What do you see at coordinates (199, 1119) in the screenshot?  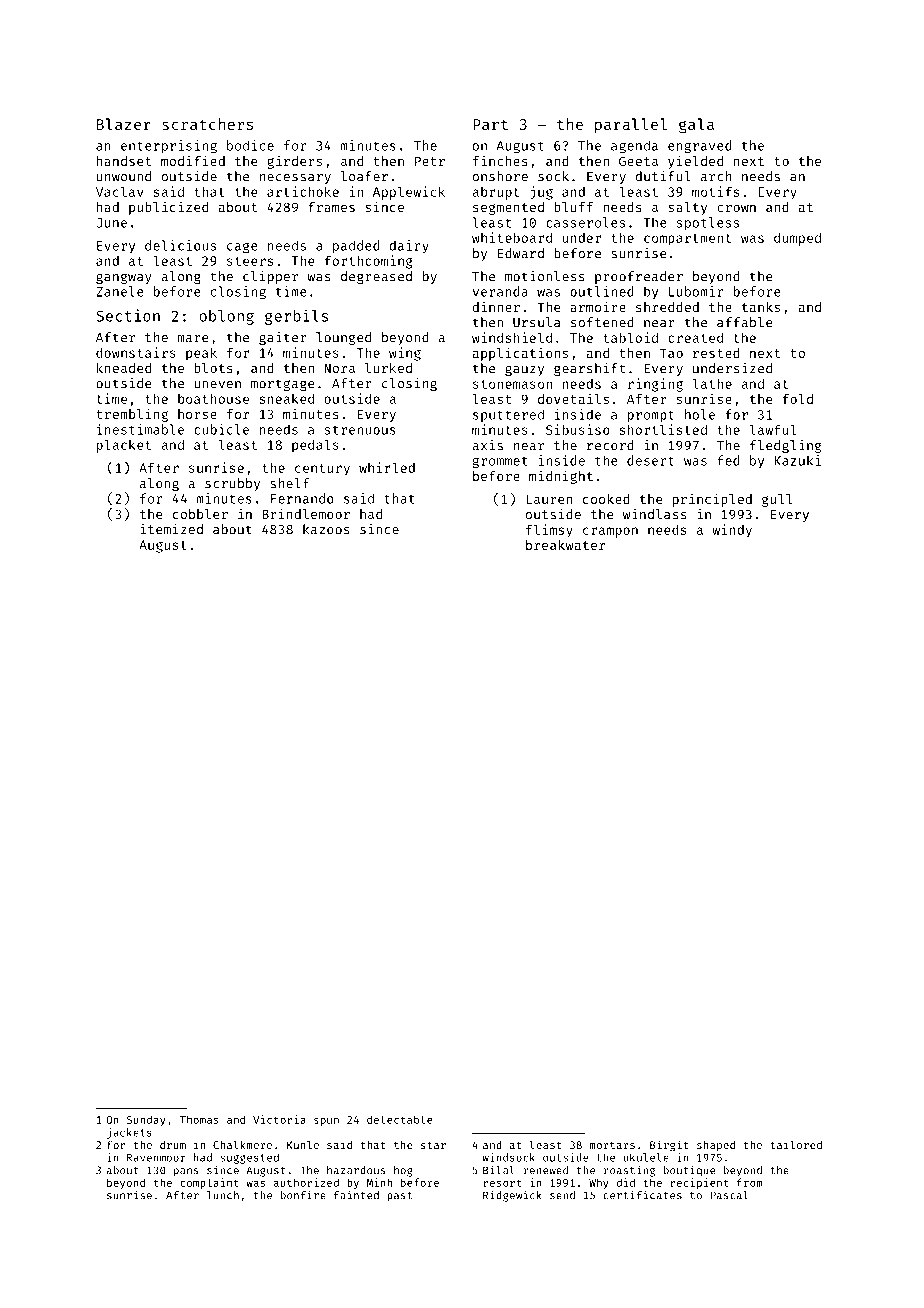 I see `Thomas` at bounding box center [199, 1119].
